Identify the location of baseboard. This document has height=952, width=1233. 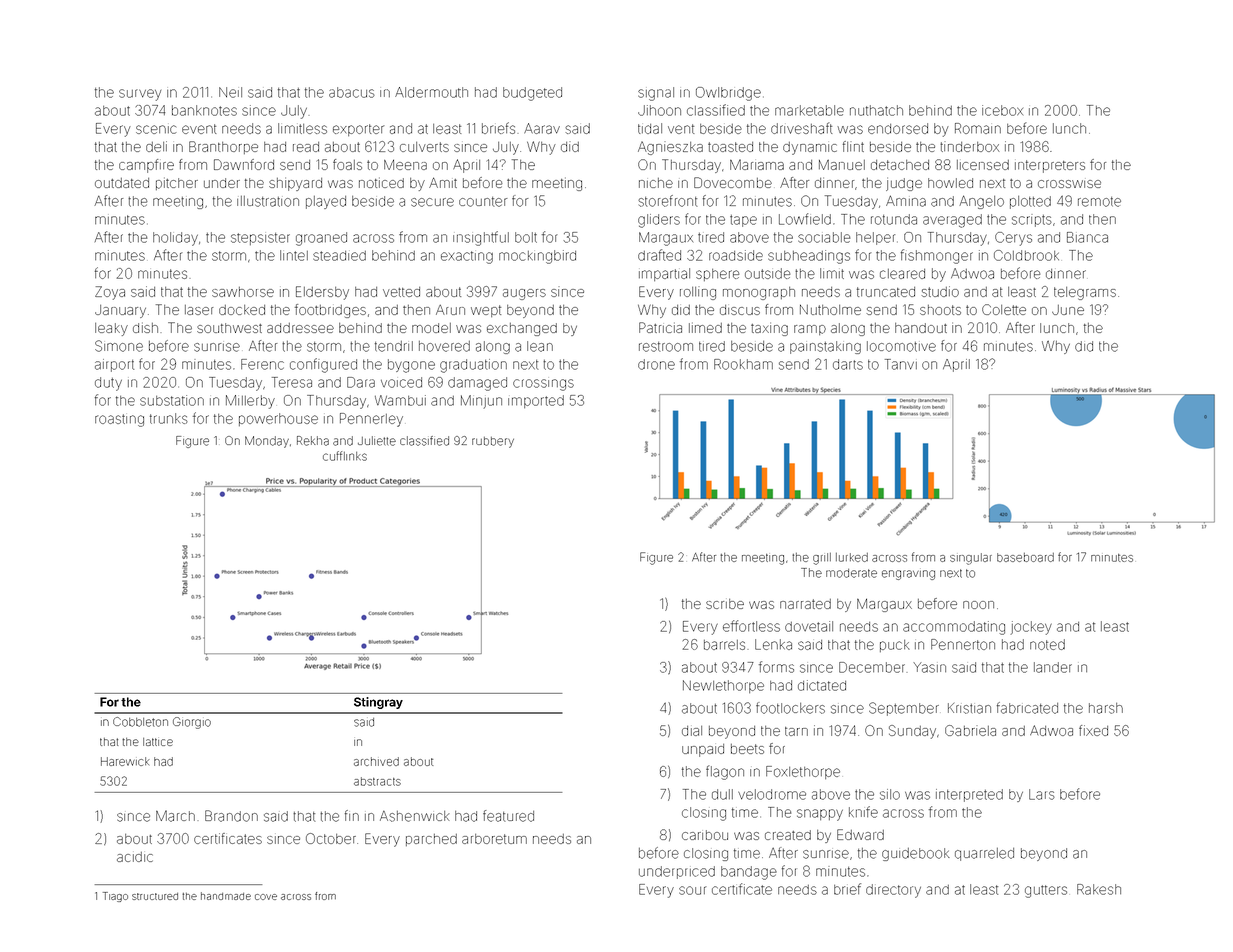
(1025, 557).
